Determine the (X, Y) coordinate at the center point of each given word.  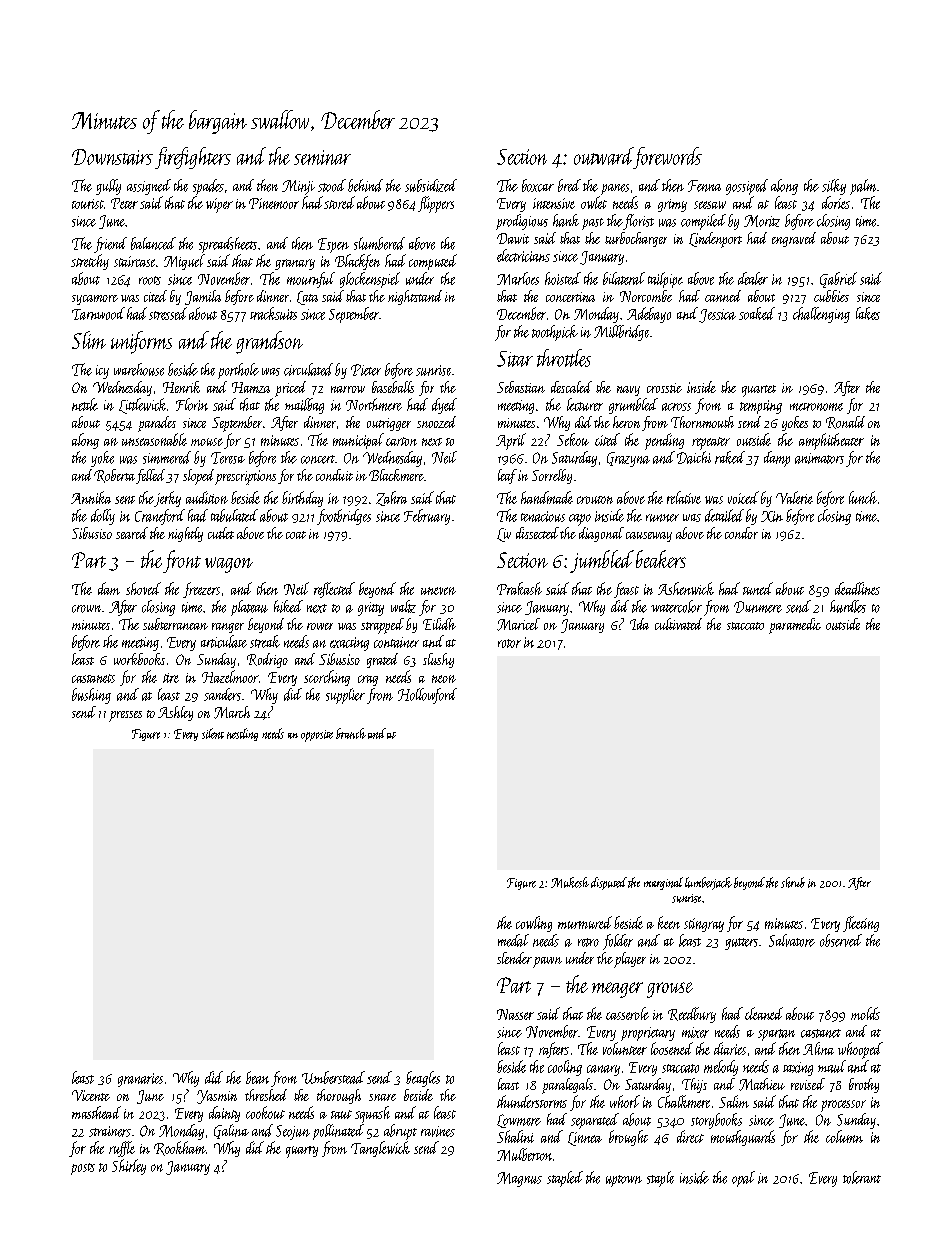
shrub (793, 882)
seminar (322, 157)
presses (125, 716)
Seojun (293, 1132)
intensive (554, 203)
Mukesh (570, 882)
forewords (667, 158)
